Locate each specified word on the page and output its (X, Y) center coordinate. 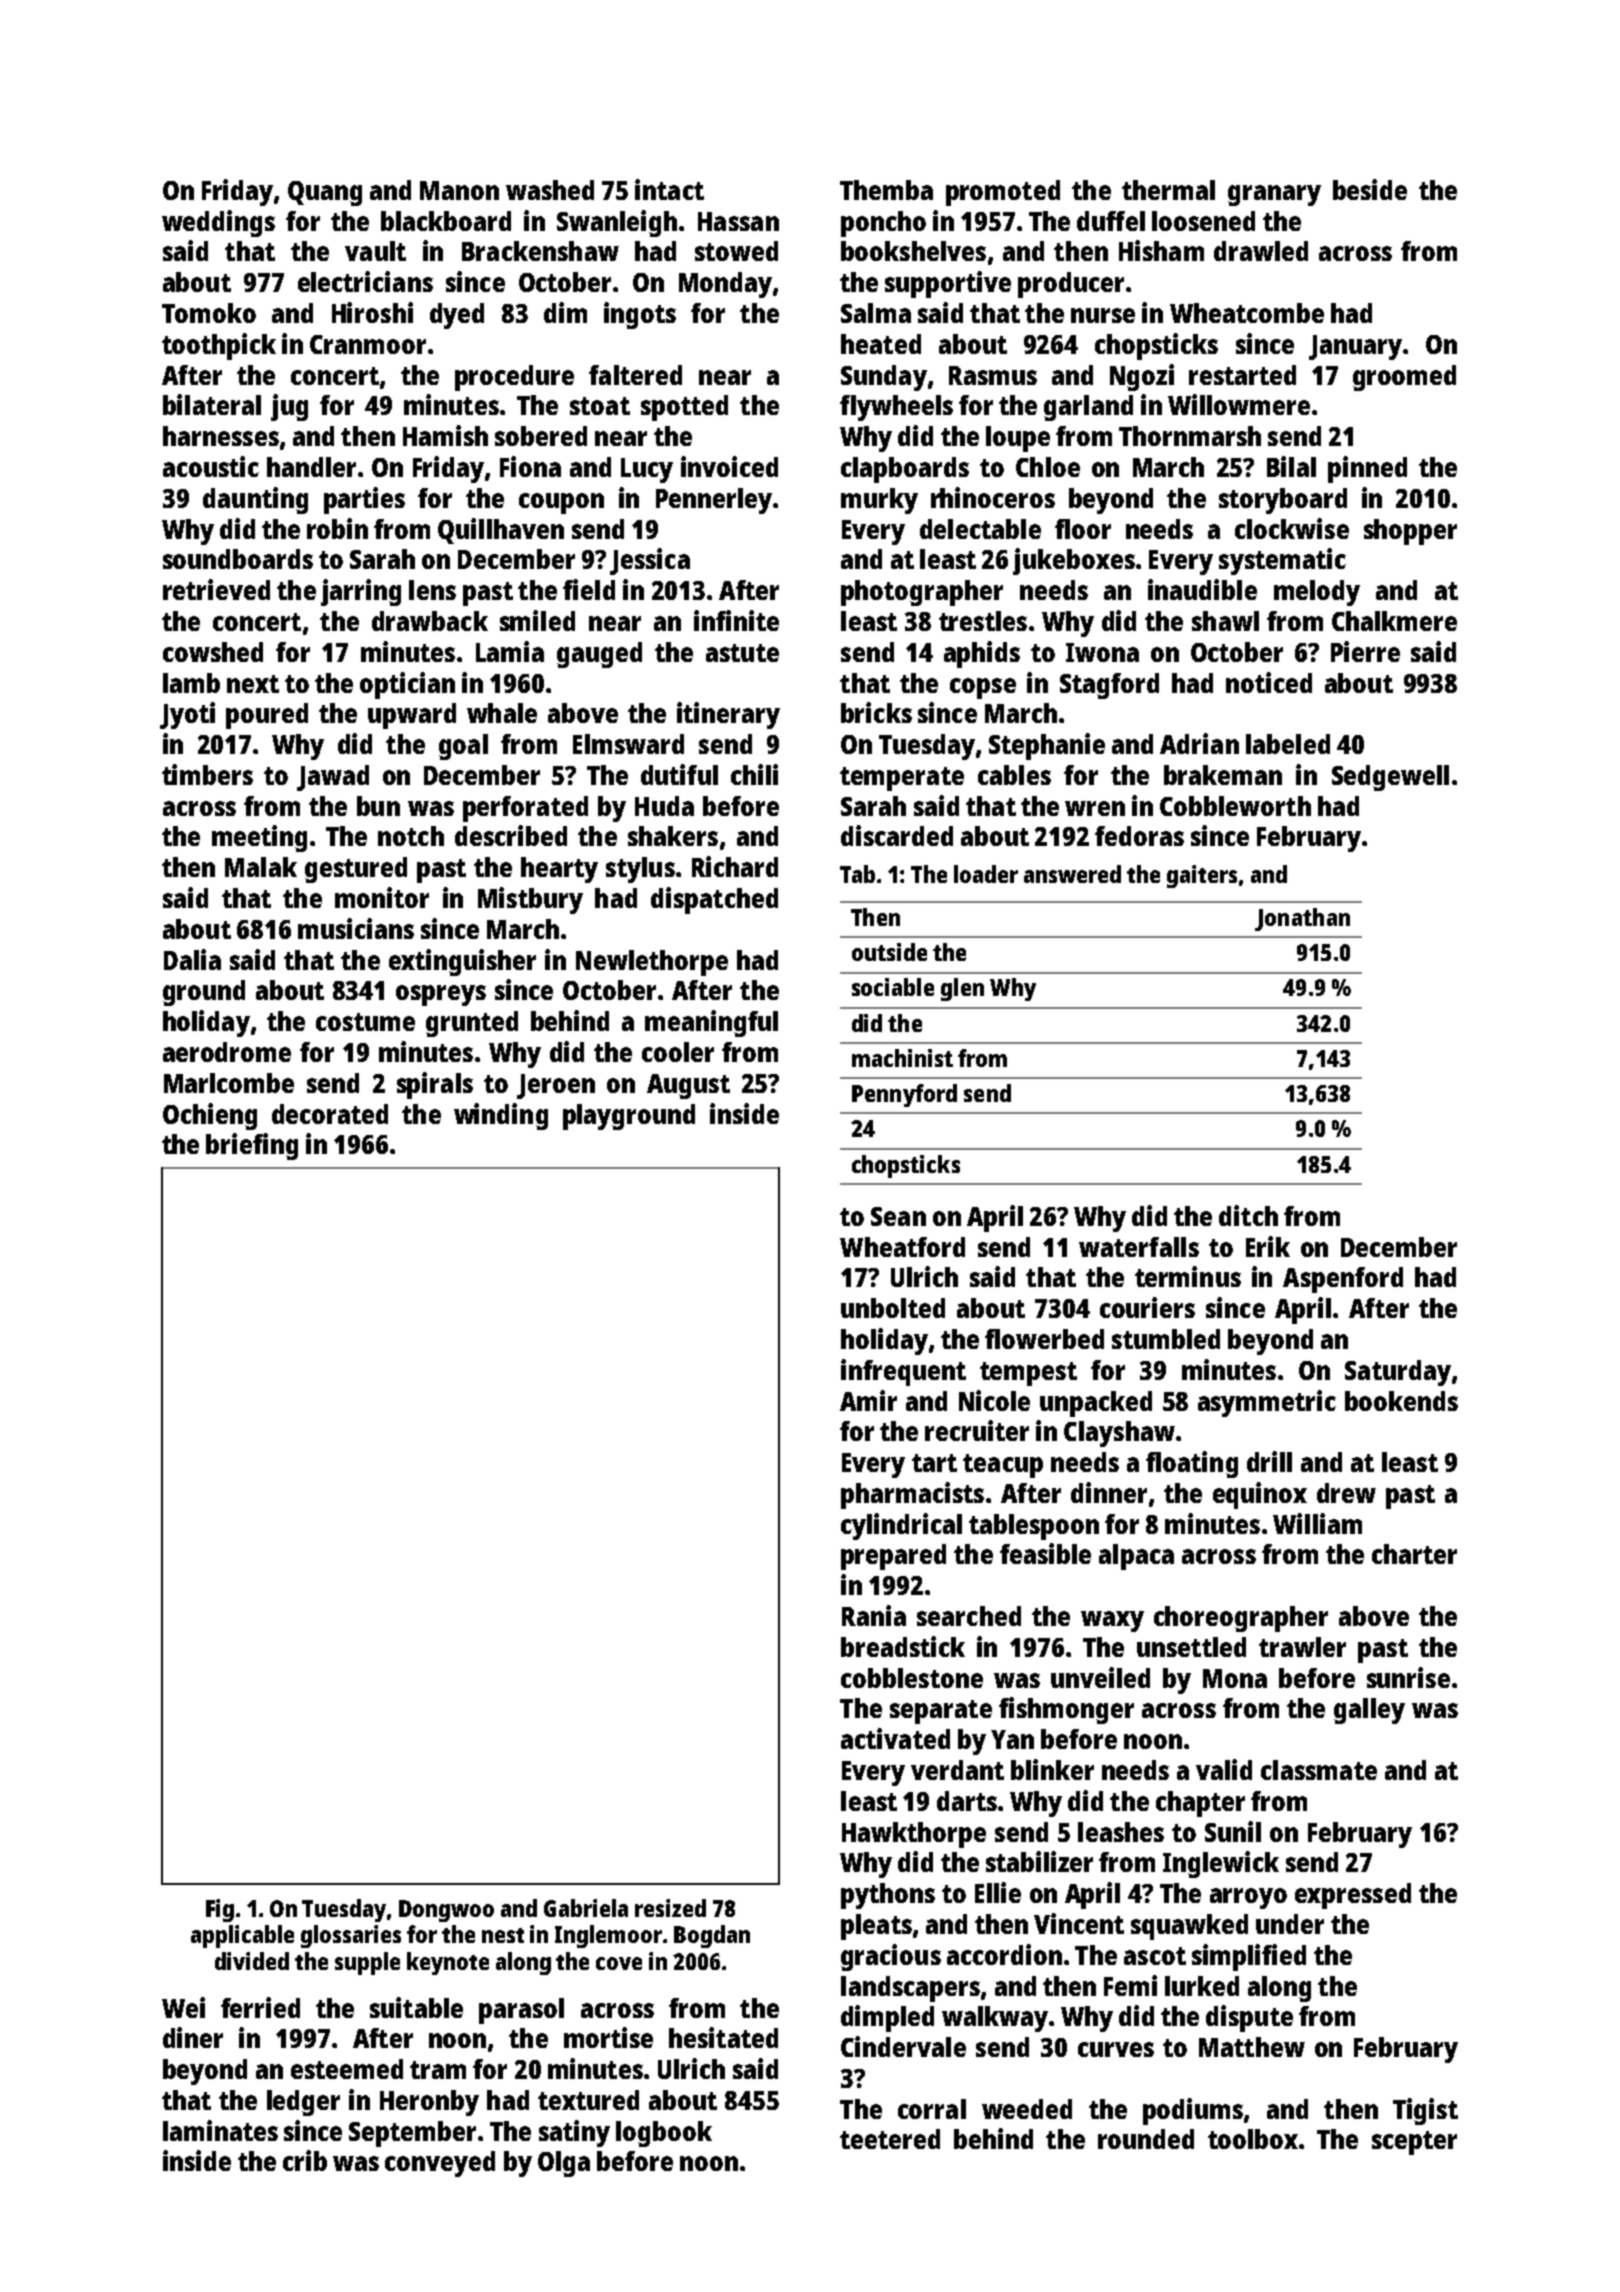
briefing (252, 1146)
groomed (1404, 378)
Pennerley (714, 501)
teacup (1003, 1466)
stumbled (1166, 1339)
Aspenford (1343, 1280)
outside (889, 952)
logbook (664, 2134)
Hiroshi (372, 312)
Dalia (192, 959)
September (412, 2134)
